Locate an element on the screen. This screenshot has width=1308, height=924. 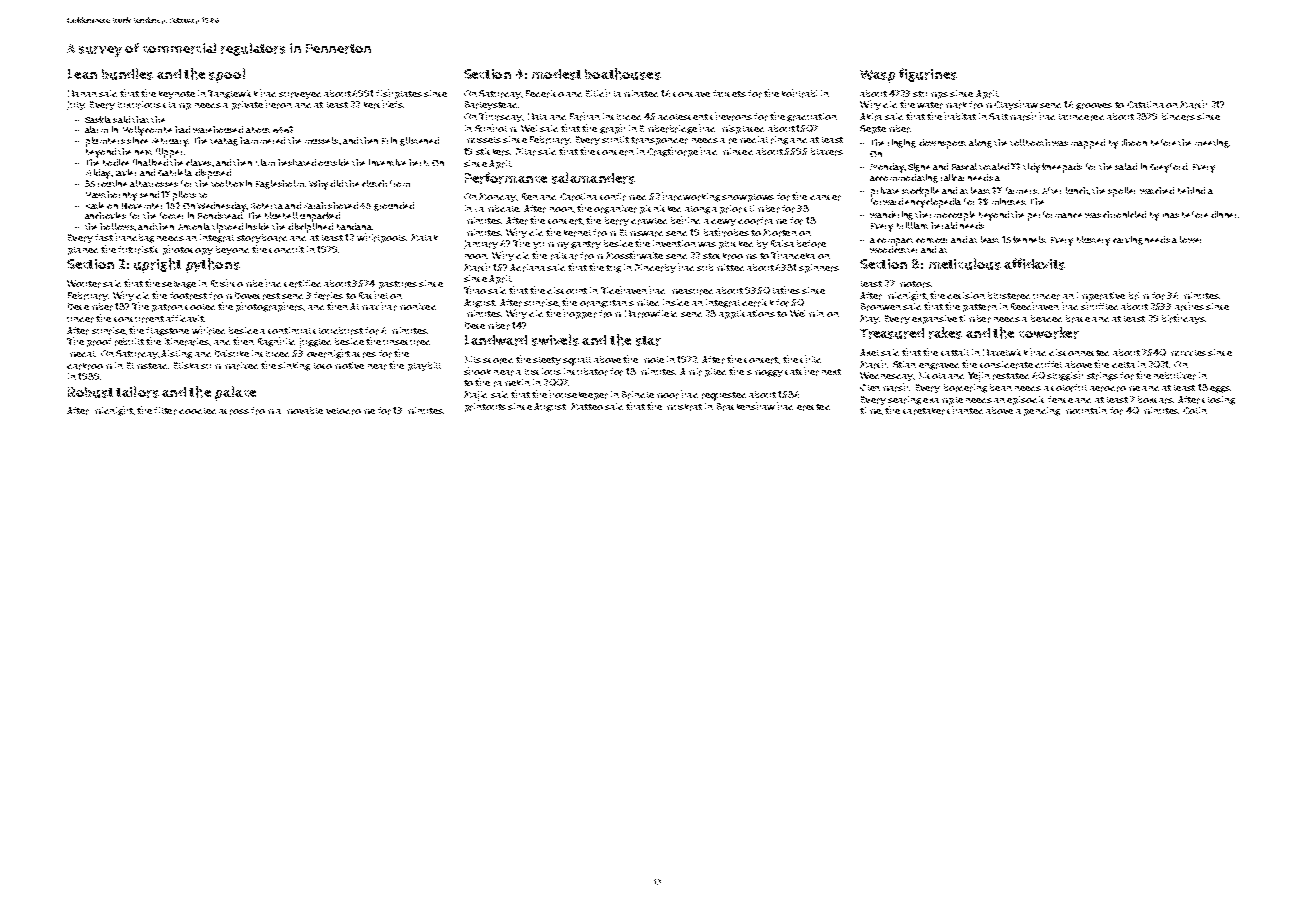
summarized is located at coordinates (229, 366).
